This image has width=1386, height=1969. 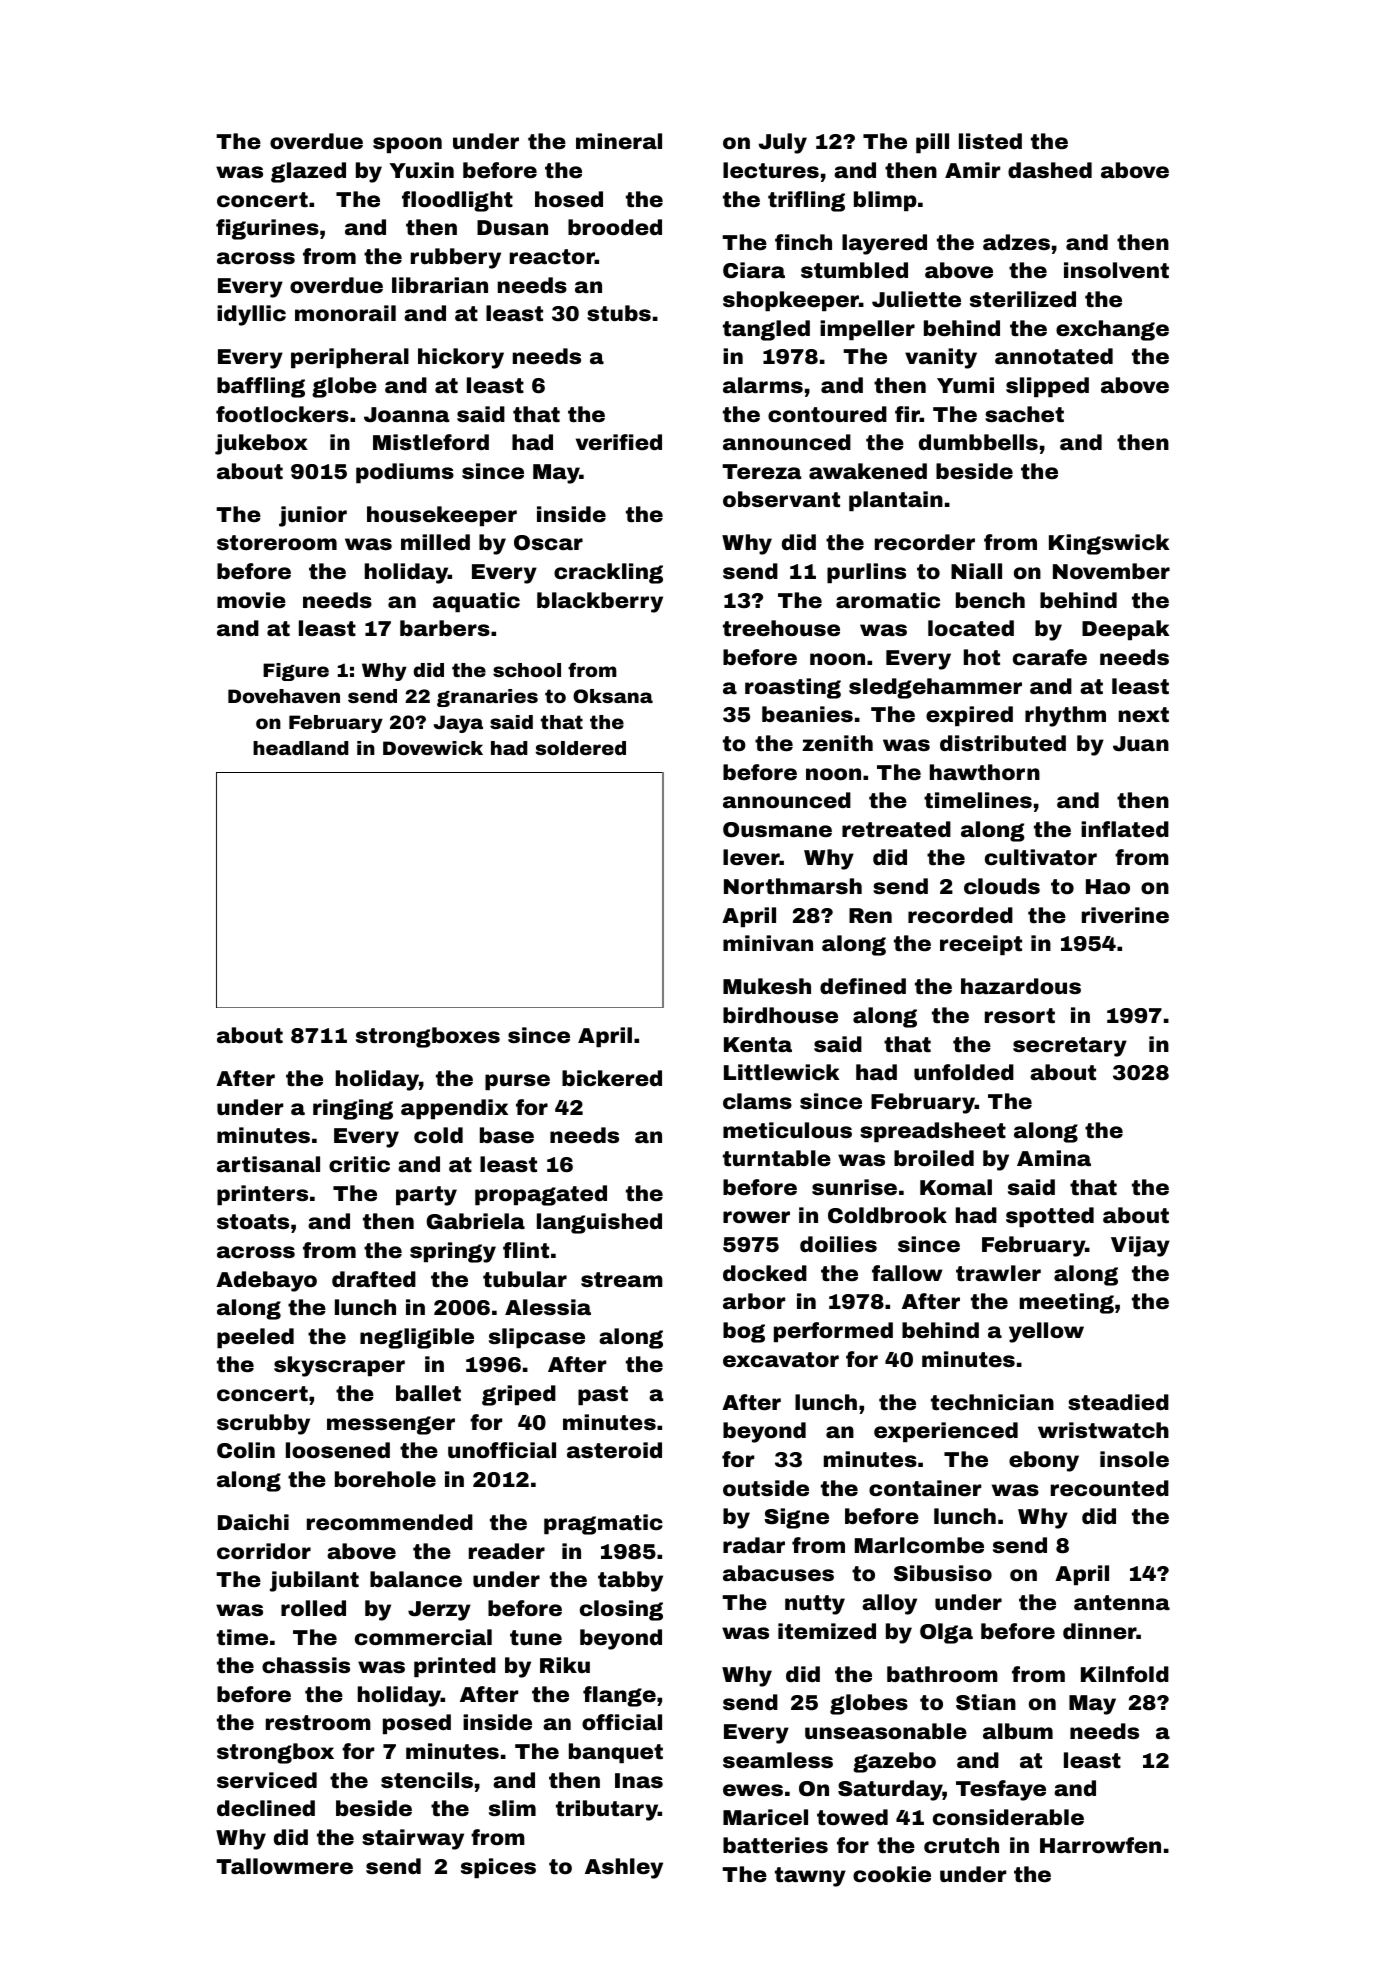 What do you see at coordinates (619, 313) in the image?
I see `stubs` at bounding box center [619, 313].
